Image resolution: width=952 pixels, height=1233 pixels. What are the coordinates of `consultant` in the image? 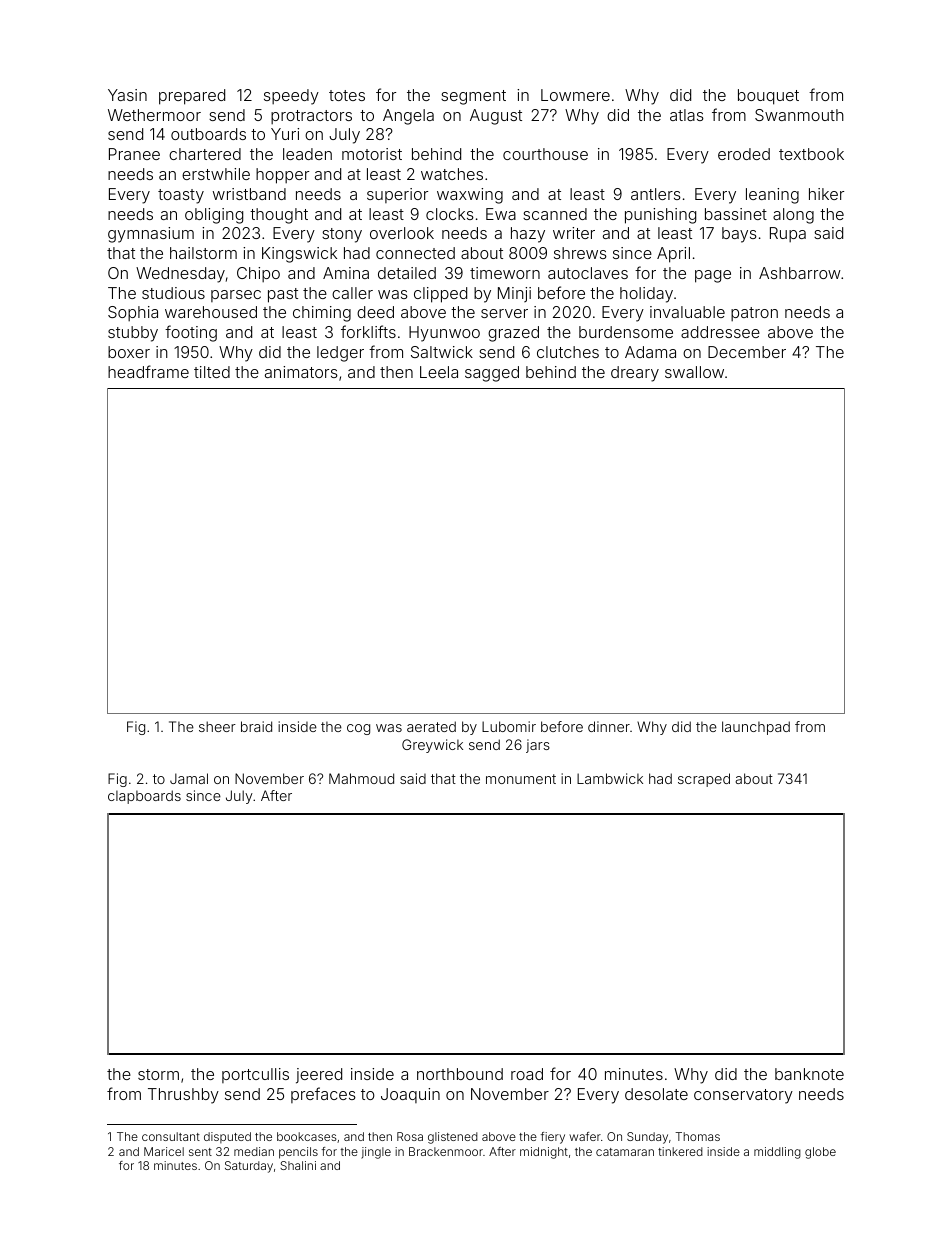 It's located at (171, 1136).
